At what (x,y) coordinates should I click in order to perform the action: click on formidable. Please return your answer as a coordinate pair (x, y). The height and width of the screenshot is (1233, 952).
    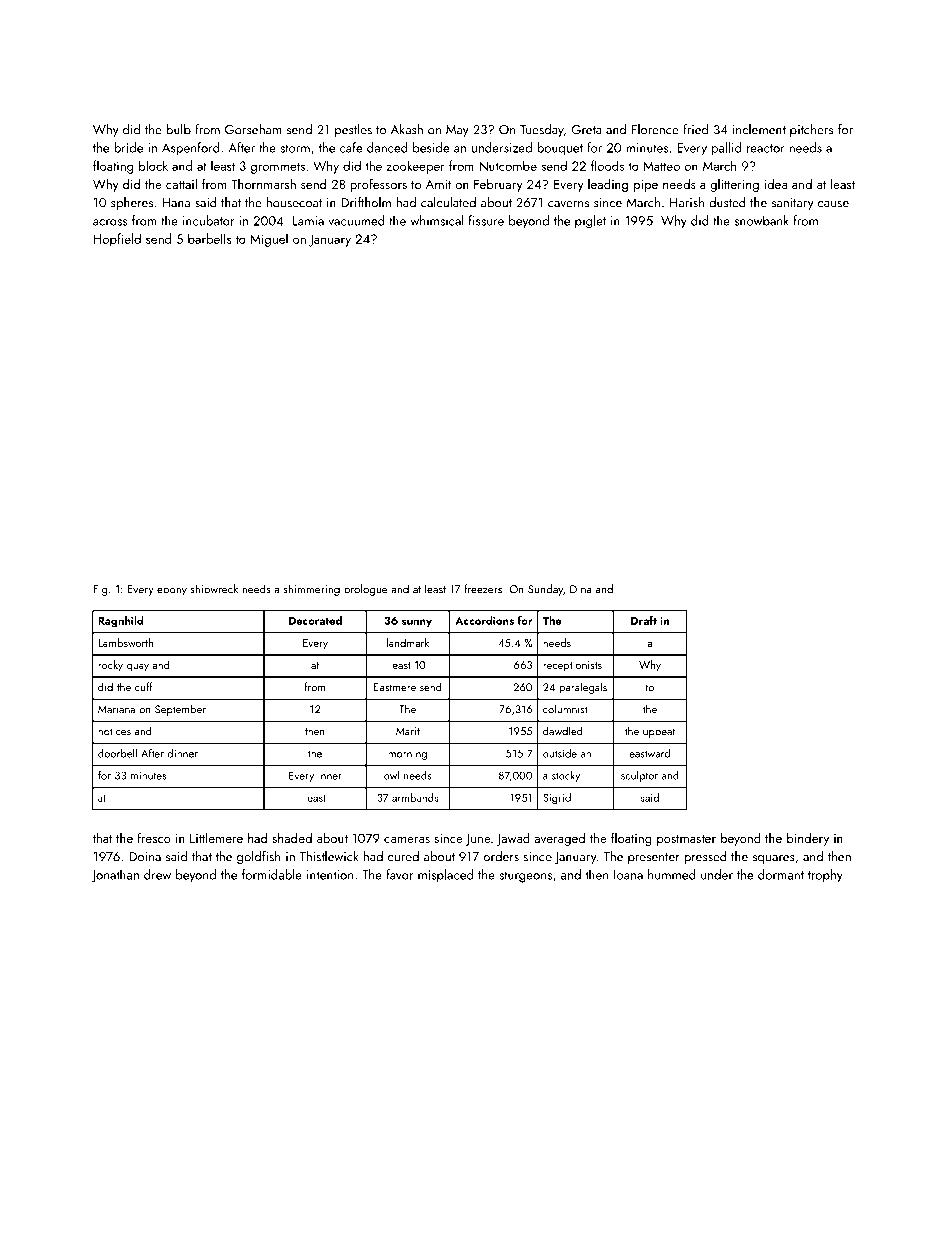
    Looking at the image, I should click on (272, 874).
